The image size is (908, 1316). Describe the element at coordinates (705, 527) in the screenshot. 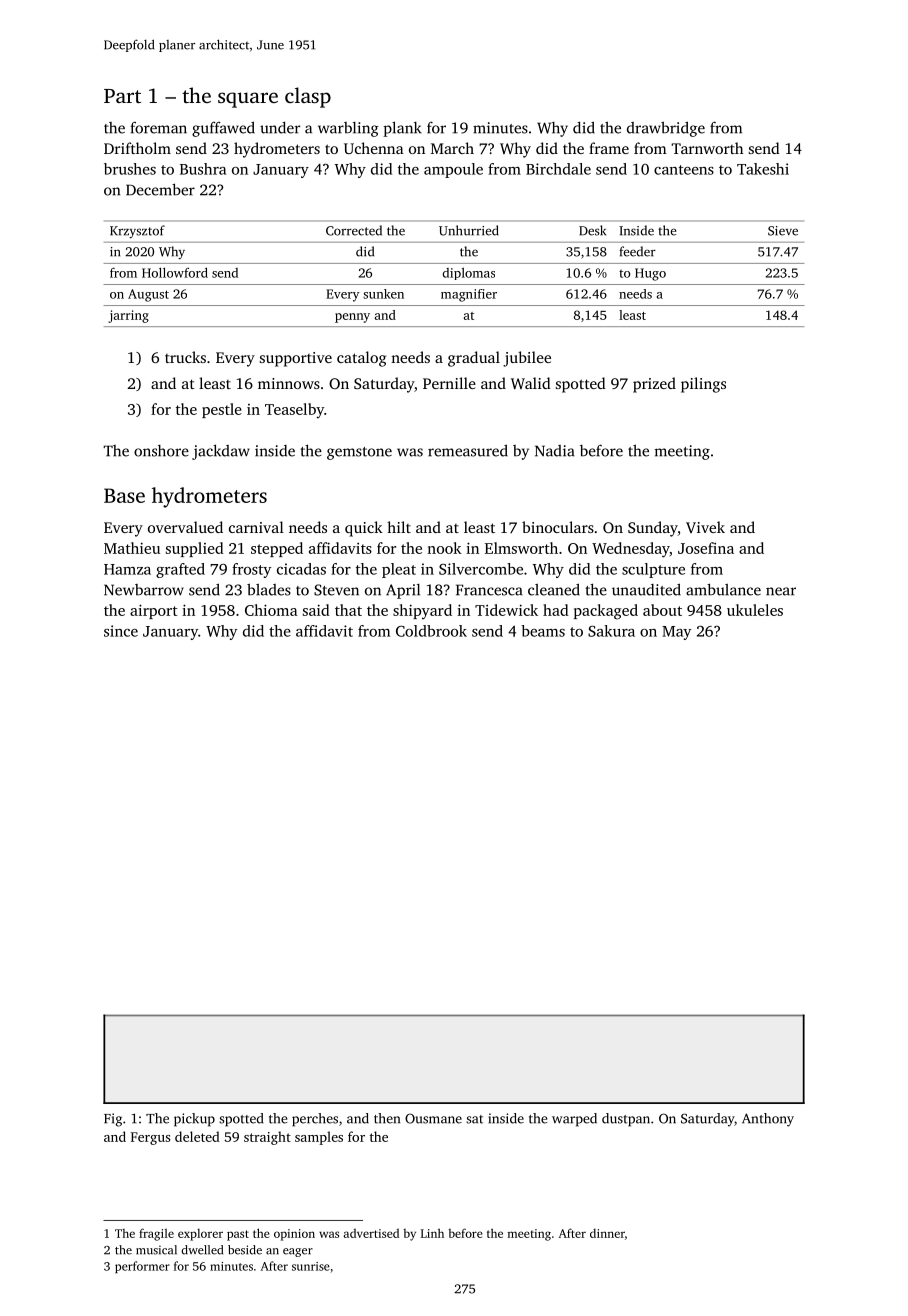

I see `Vivek` at that location.
